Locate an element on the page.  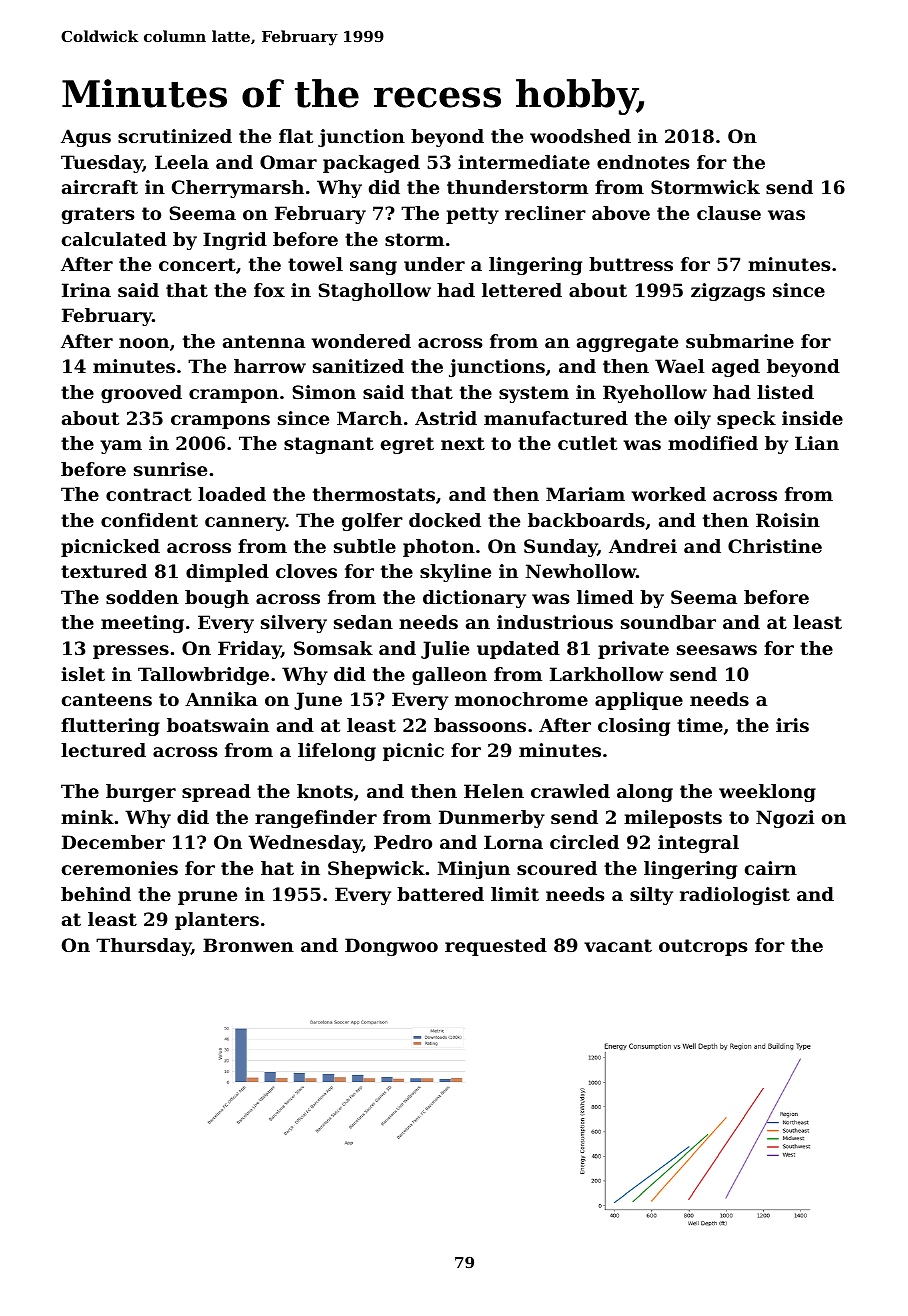
yam is located at coordinates (121, 447).
